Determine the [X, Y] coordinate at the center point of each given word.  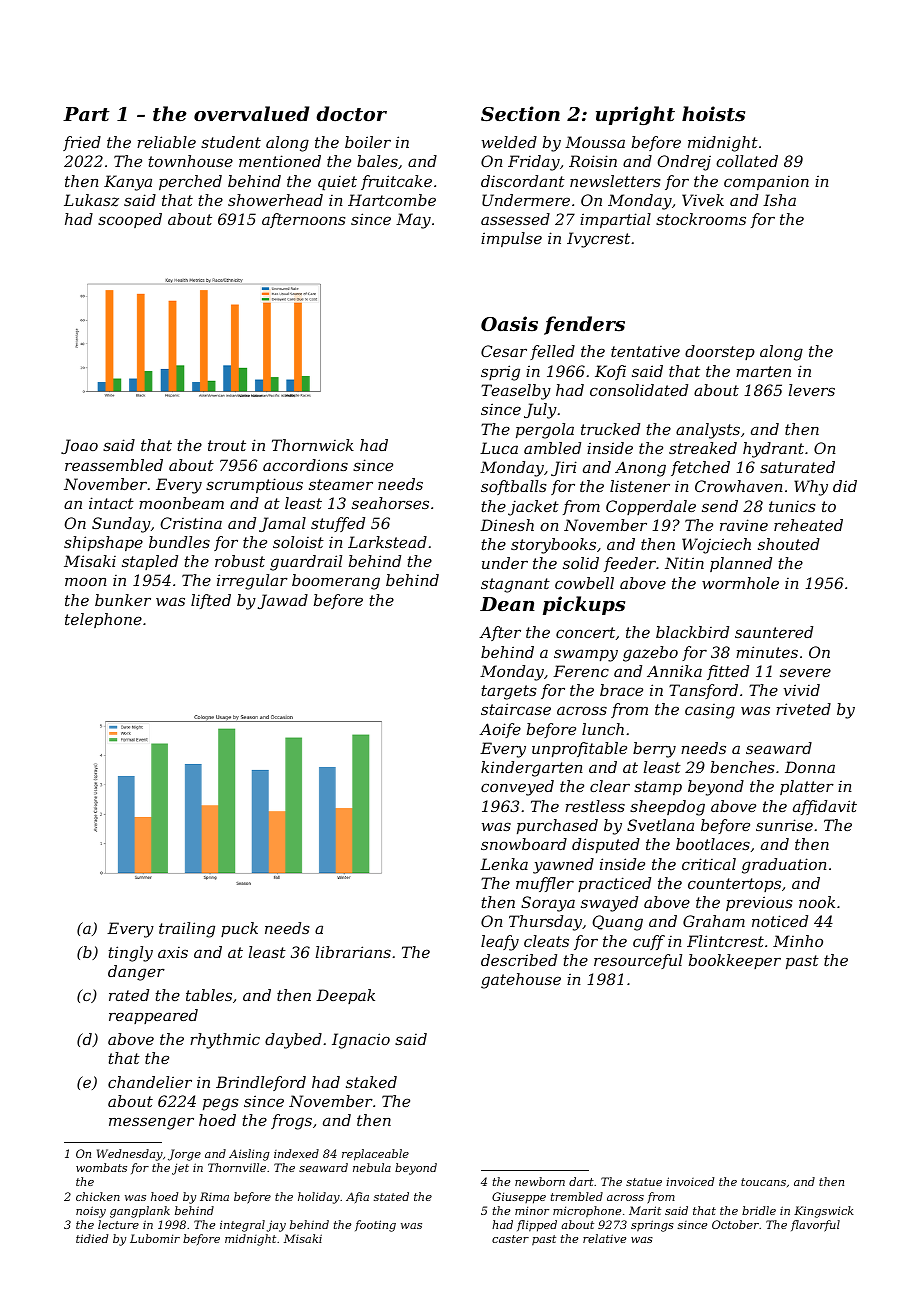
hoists [713, 114]
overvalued [251, 113]
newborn [540, 1181]
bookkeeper [735, 961]
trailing [187, 930]
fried [82, 143]
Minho [798, 941]
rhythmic [225, 1041]
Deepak [345, 996]
